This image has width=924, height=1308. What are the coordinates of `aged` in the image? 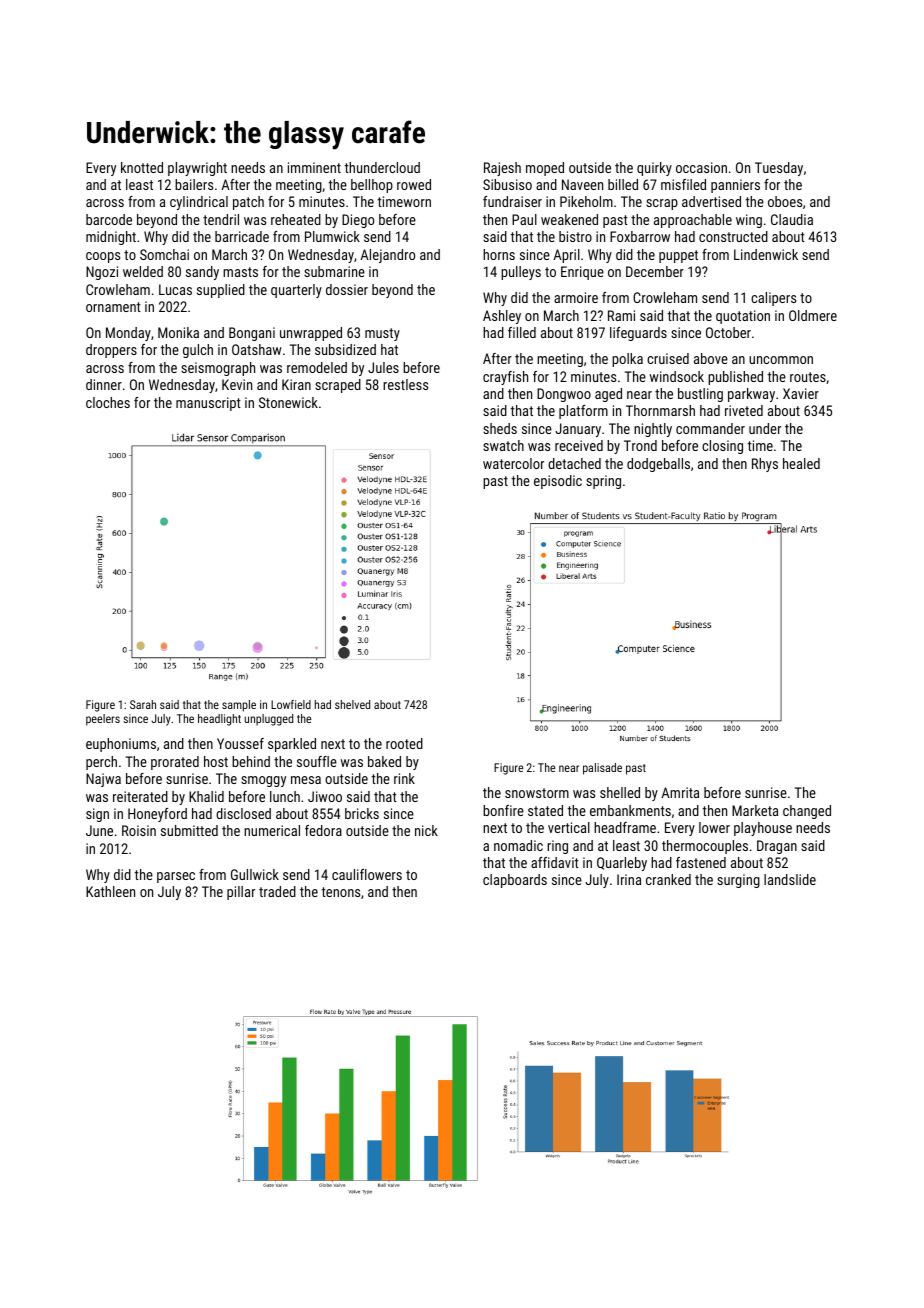 It's located at (608, 395).
